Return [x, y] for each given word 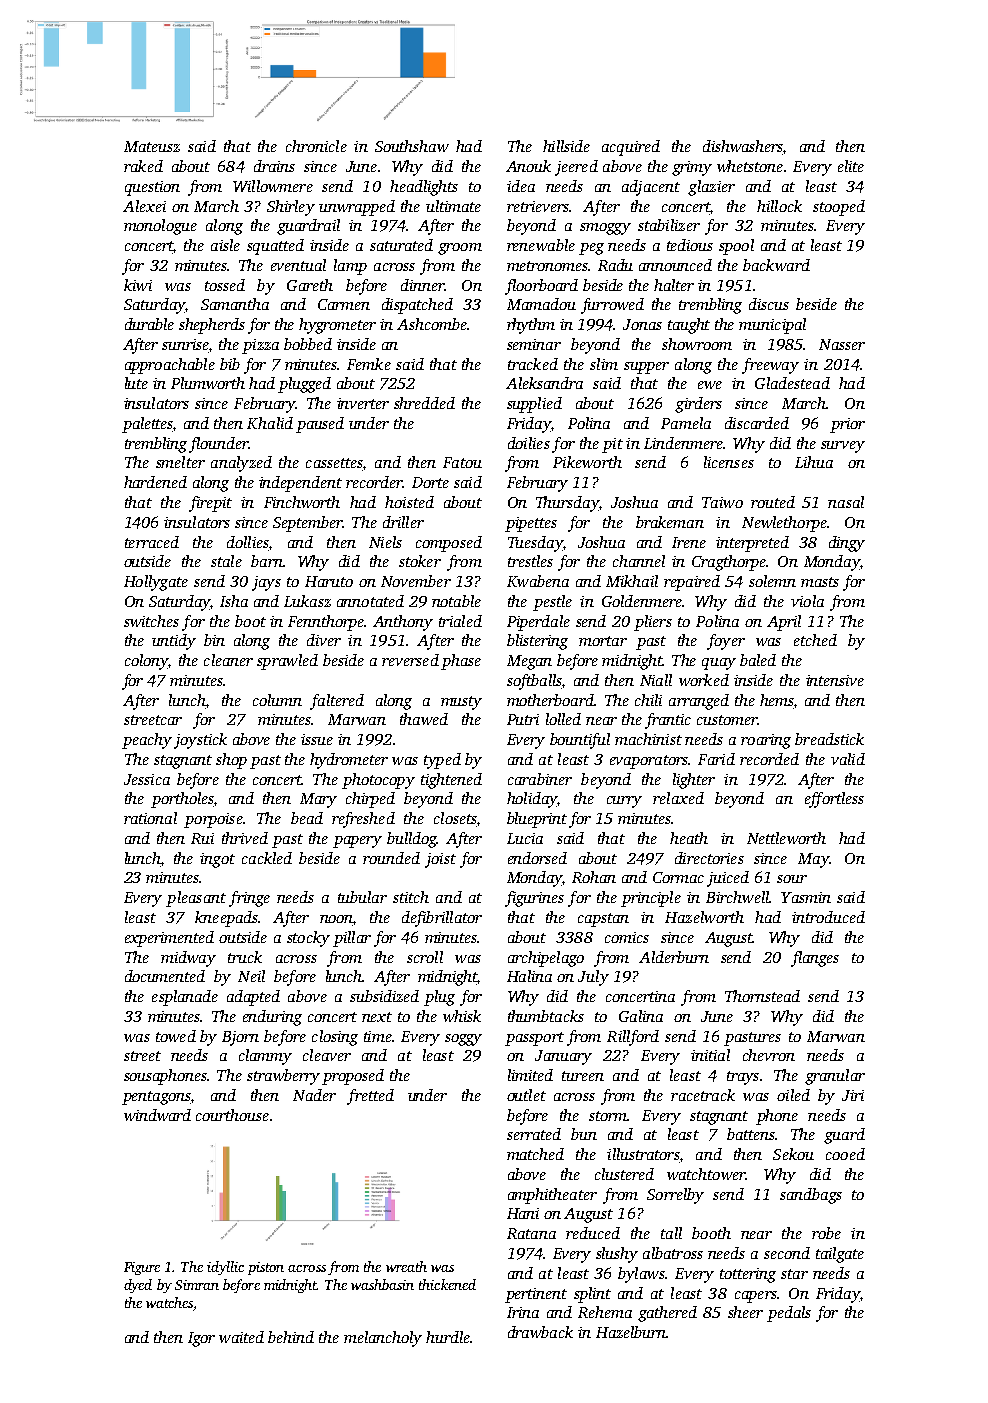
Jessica [147, 779]
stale [226, 561]
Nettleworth [786, 838]
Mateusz [152, 146]
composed [449, 544]
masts [820, 582]
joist [440, 860]
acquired [631, 148]
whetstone [750, 166]
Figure [142, 1268]
